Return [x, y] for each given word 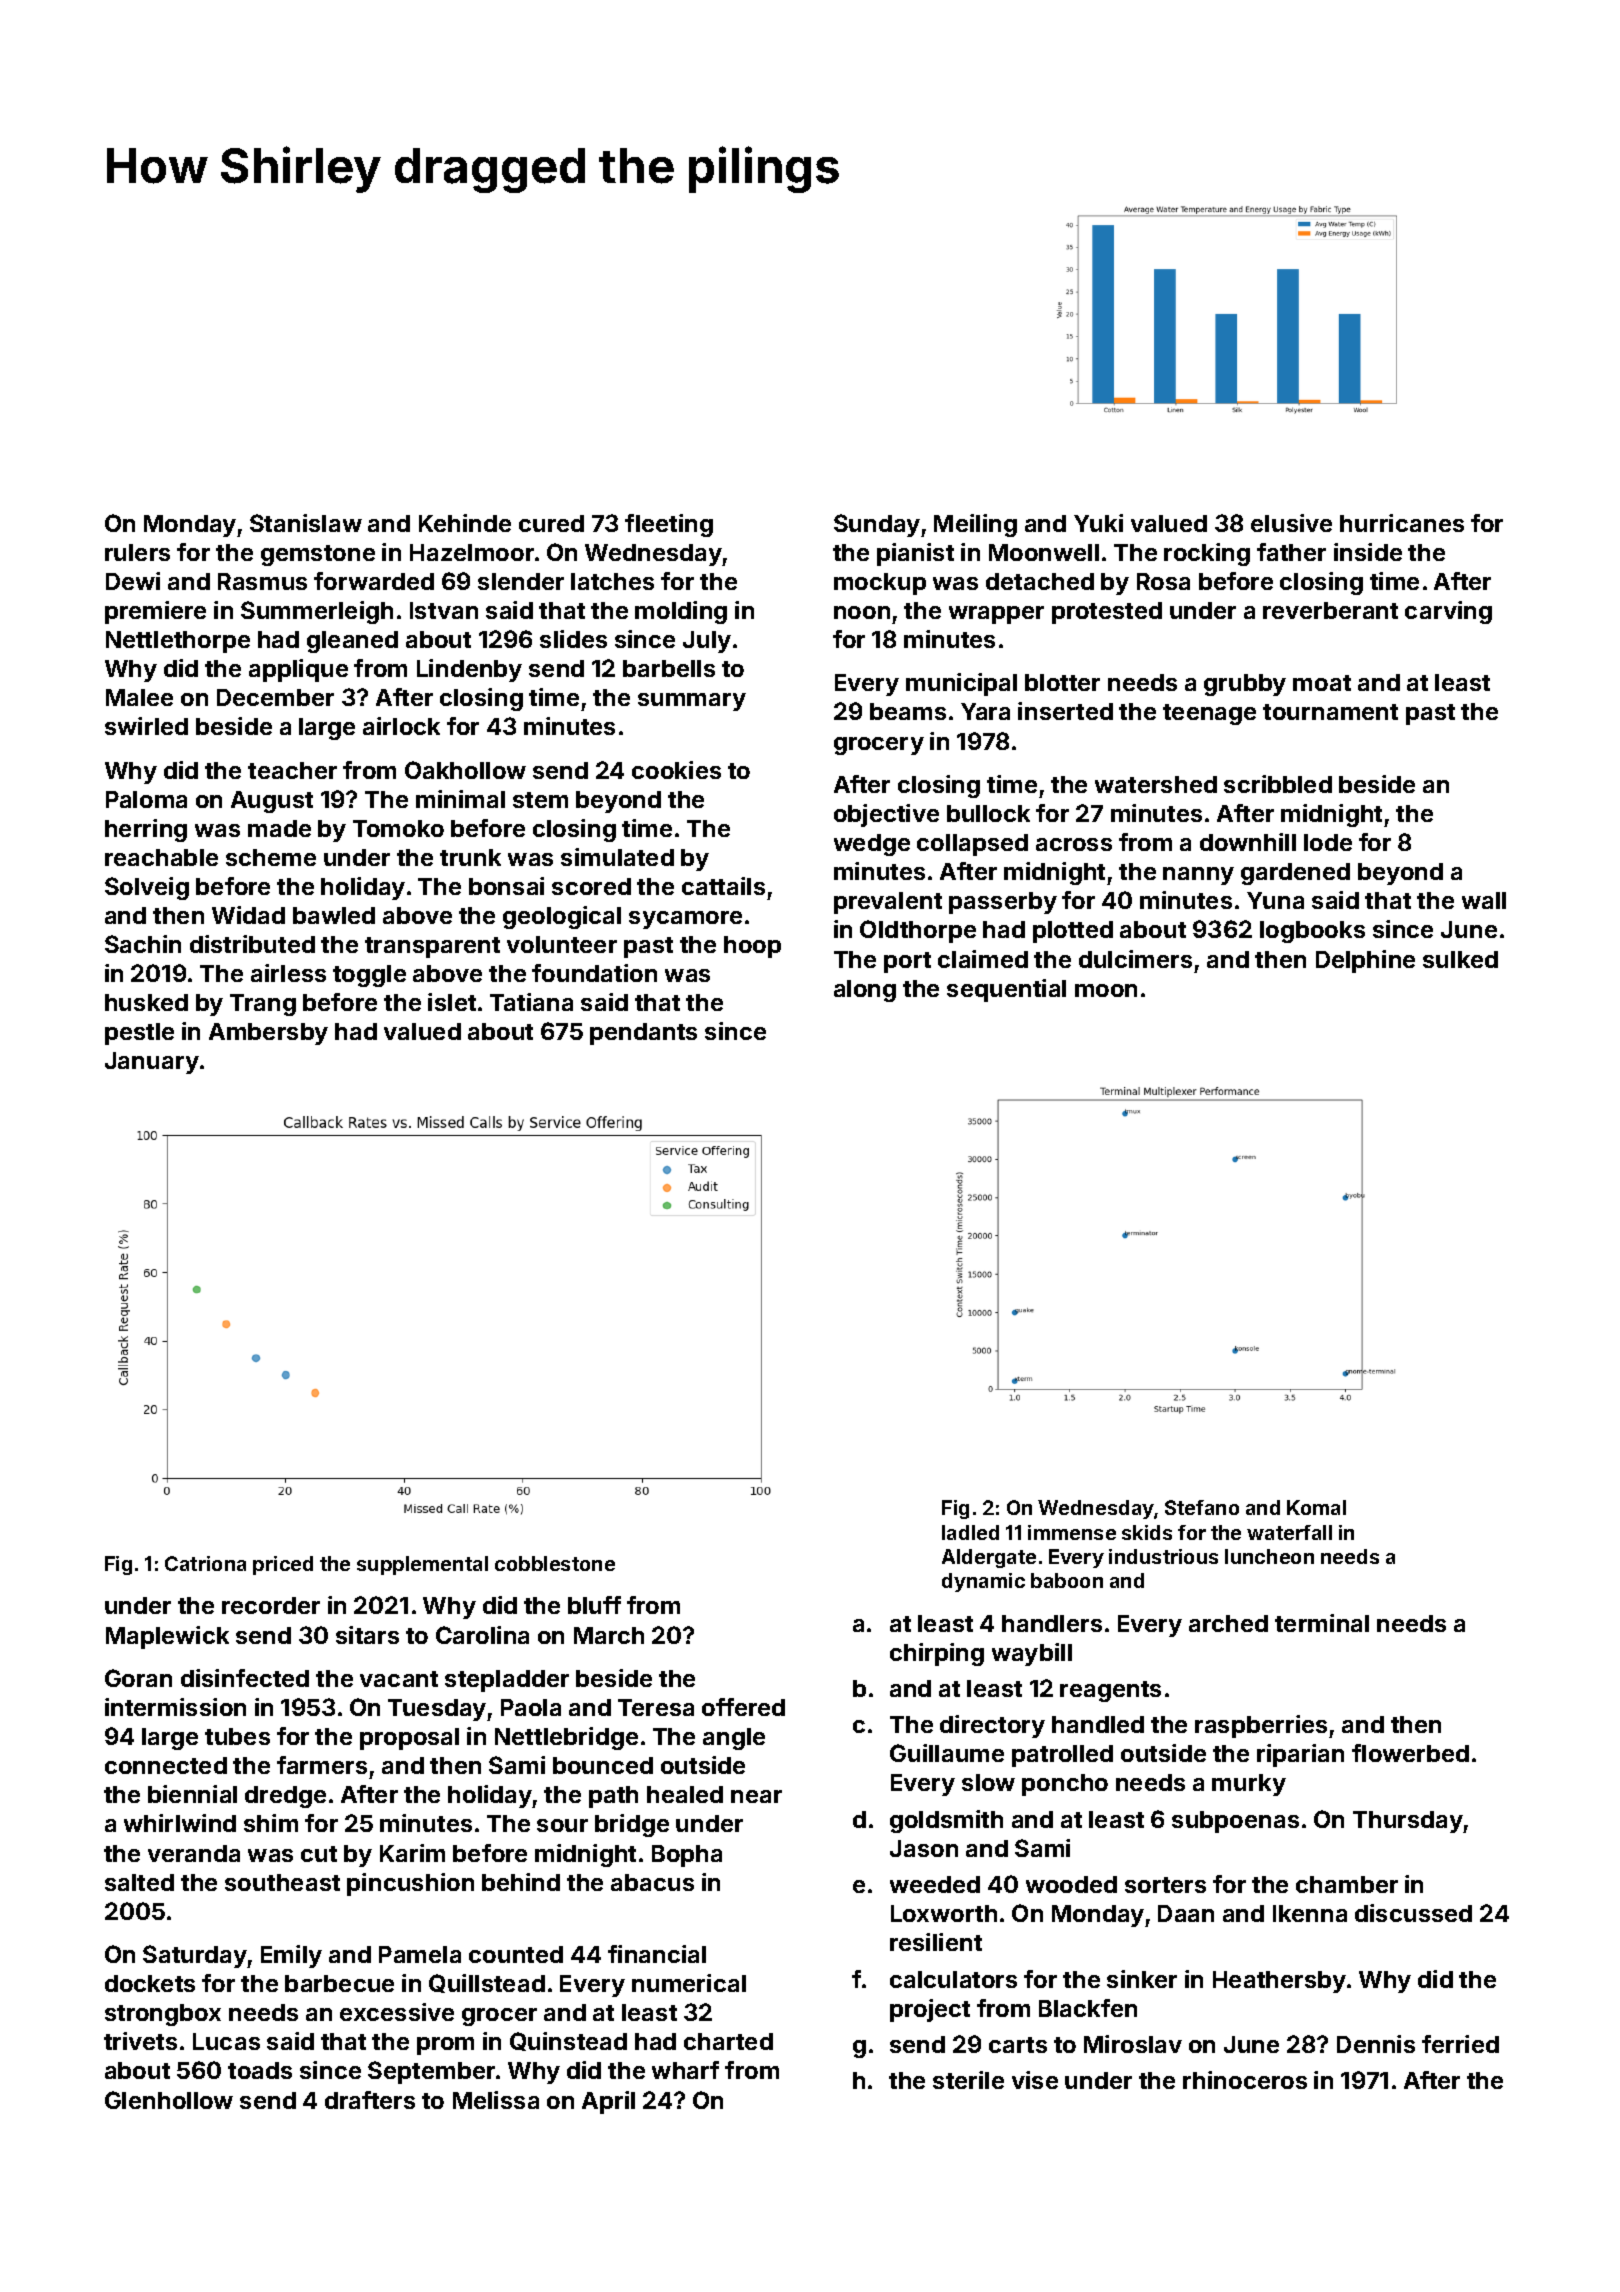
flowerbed [1410, 1753]
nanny [1198, 876]
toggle [369, 976]
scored [591, 886]
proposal [409, 1739]
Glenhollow [169, 2100]
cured [551, 523]
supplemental [422, 1565]
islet [452, 1002]
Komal [1316, 1507]
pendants [643, 1034]
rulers [137, 552]
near [756, 1796]
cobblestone [555, 1563]
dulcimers [1135, 959]
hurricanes [1402, 523]
